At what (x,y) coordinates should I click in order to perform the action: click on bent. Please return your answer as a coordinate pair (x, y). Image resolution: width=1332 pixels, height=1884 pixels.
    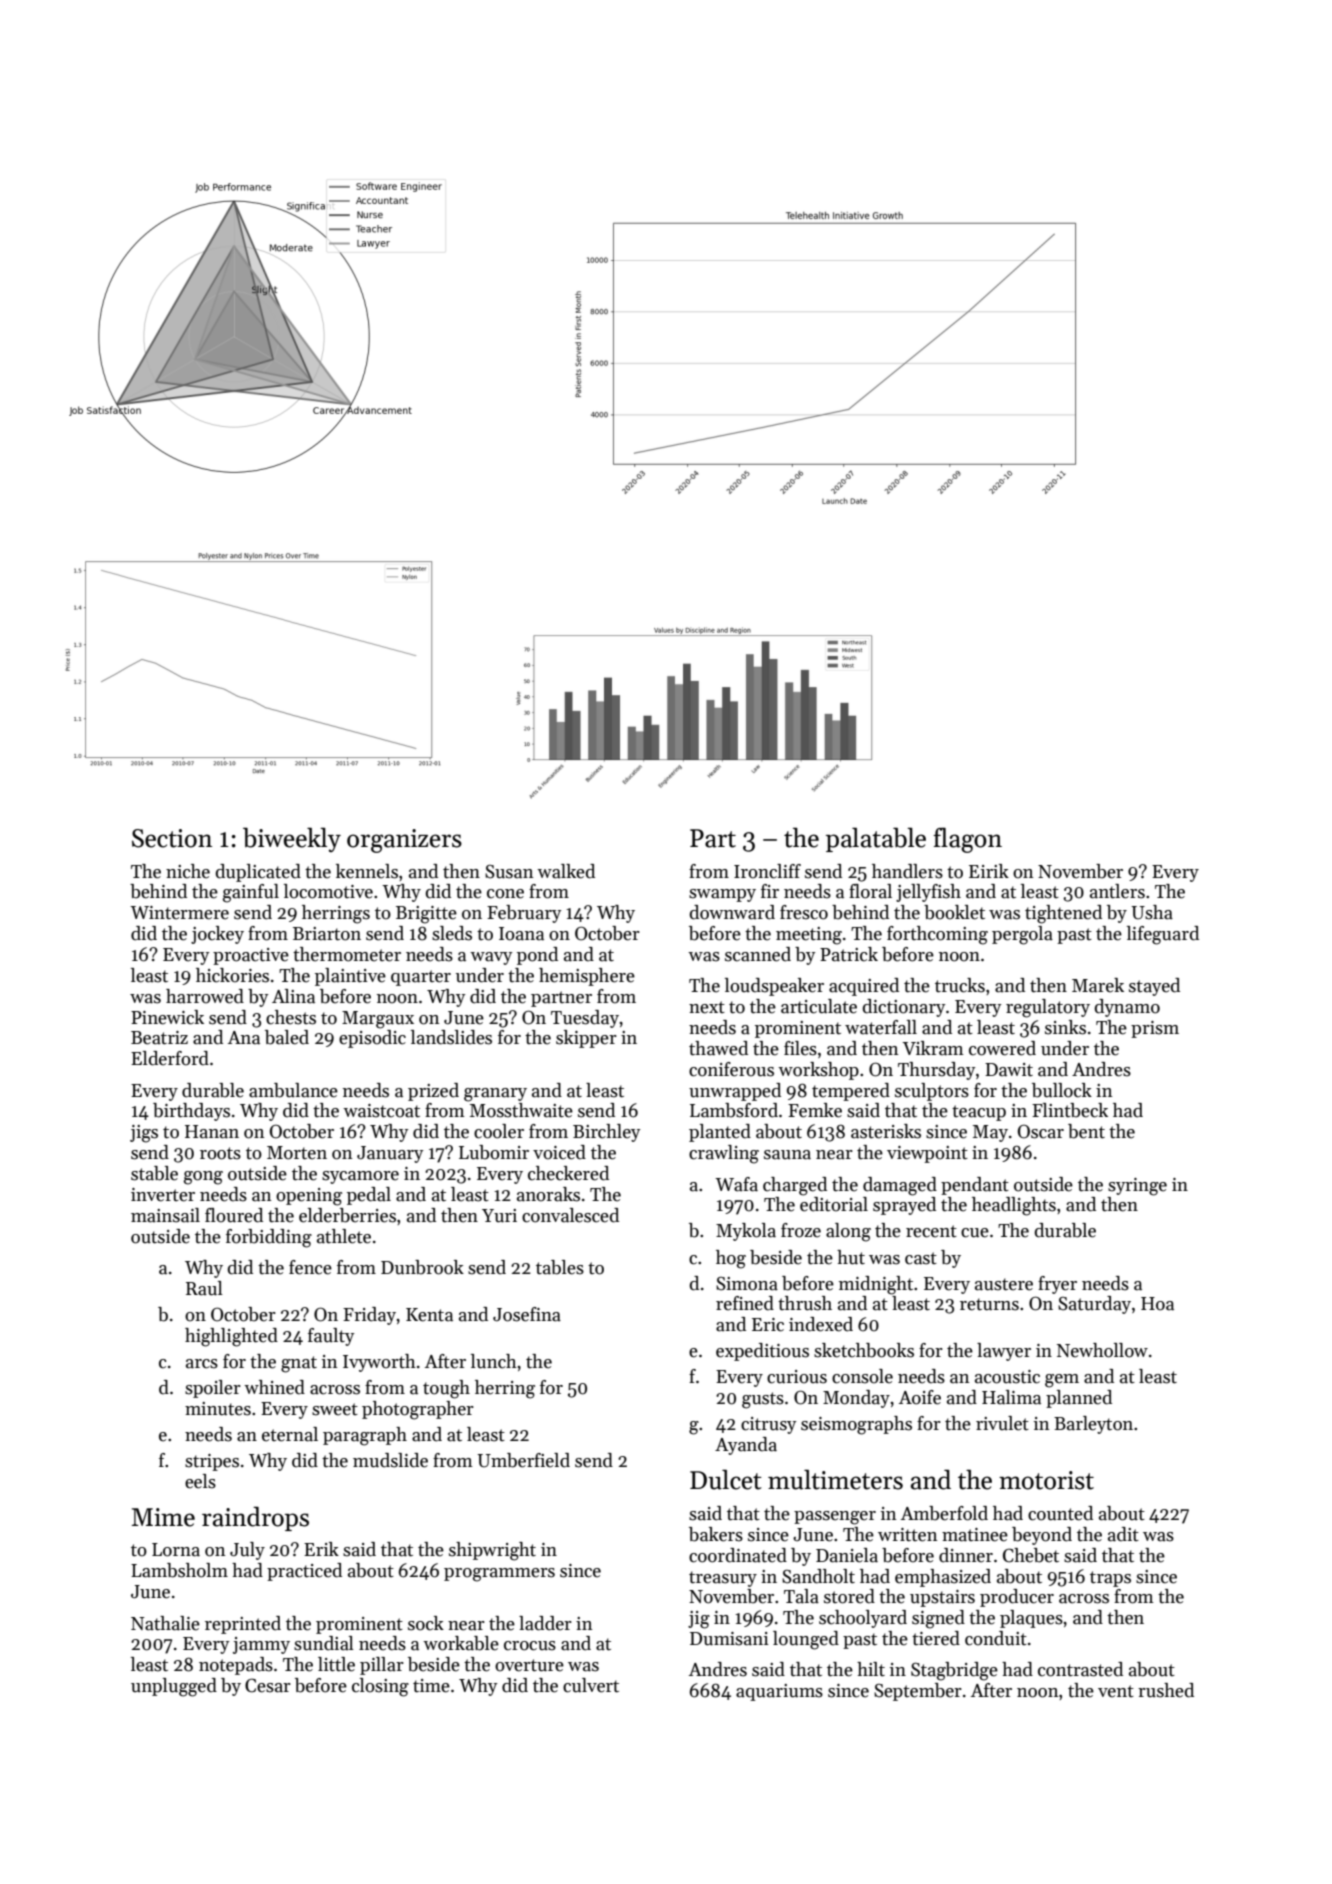
    Looking at the image, I should click on (1086, 1131).
